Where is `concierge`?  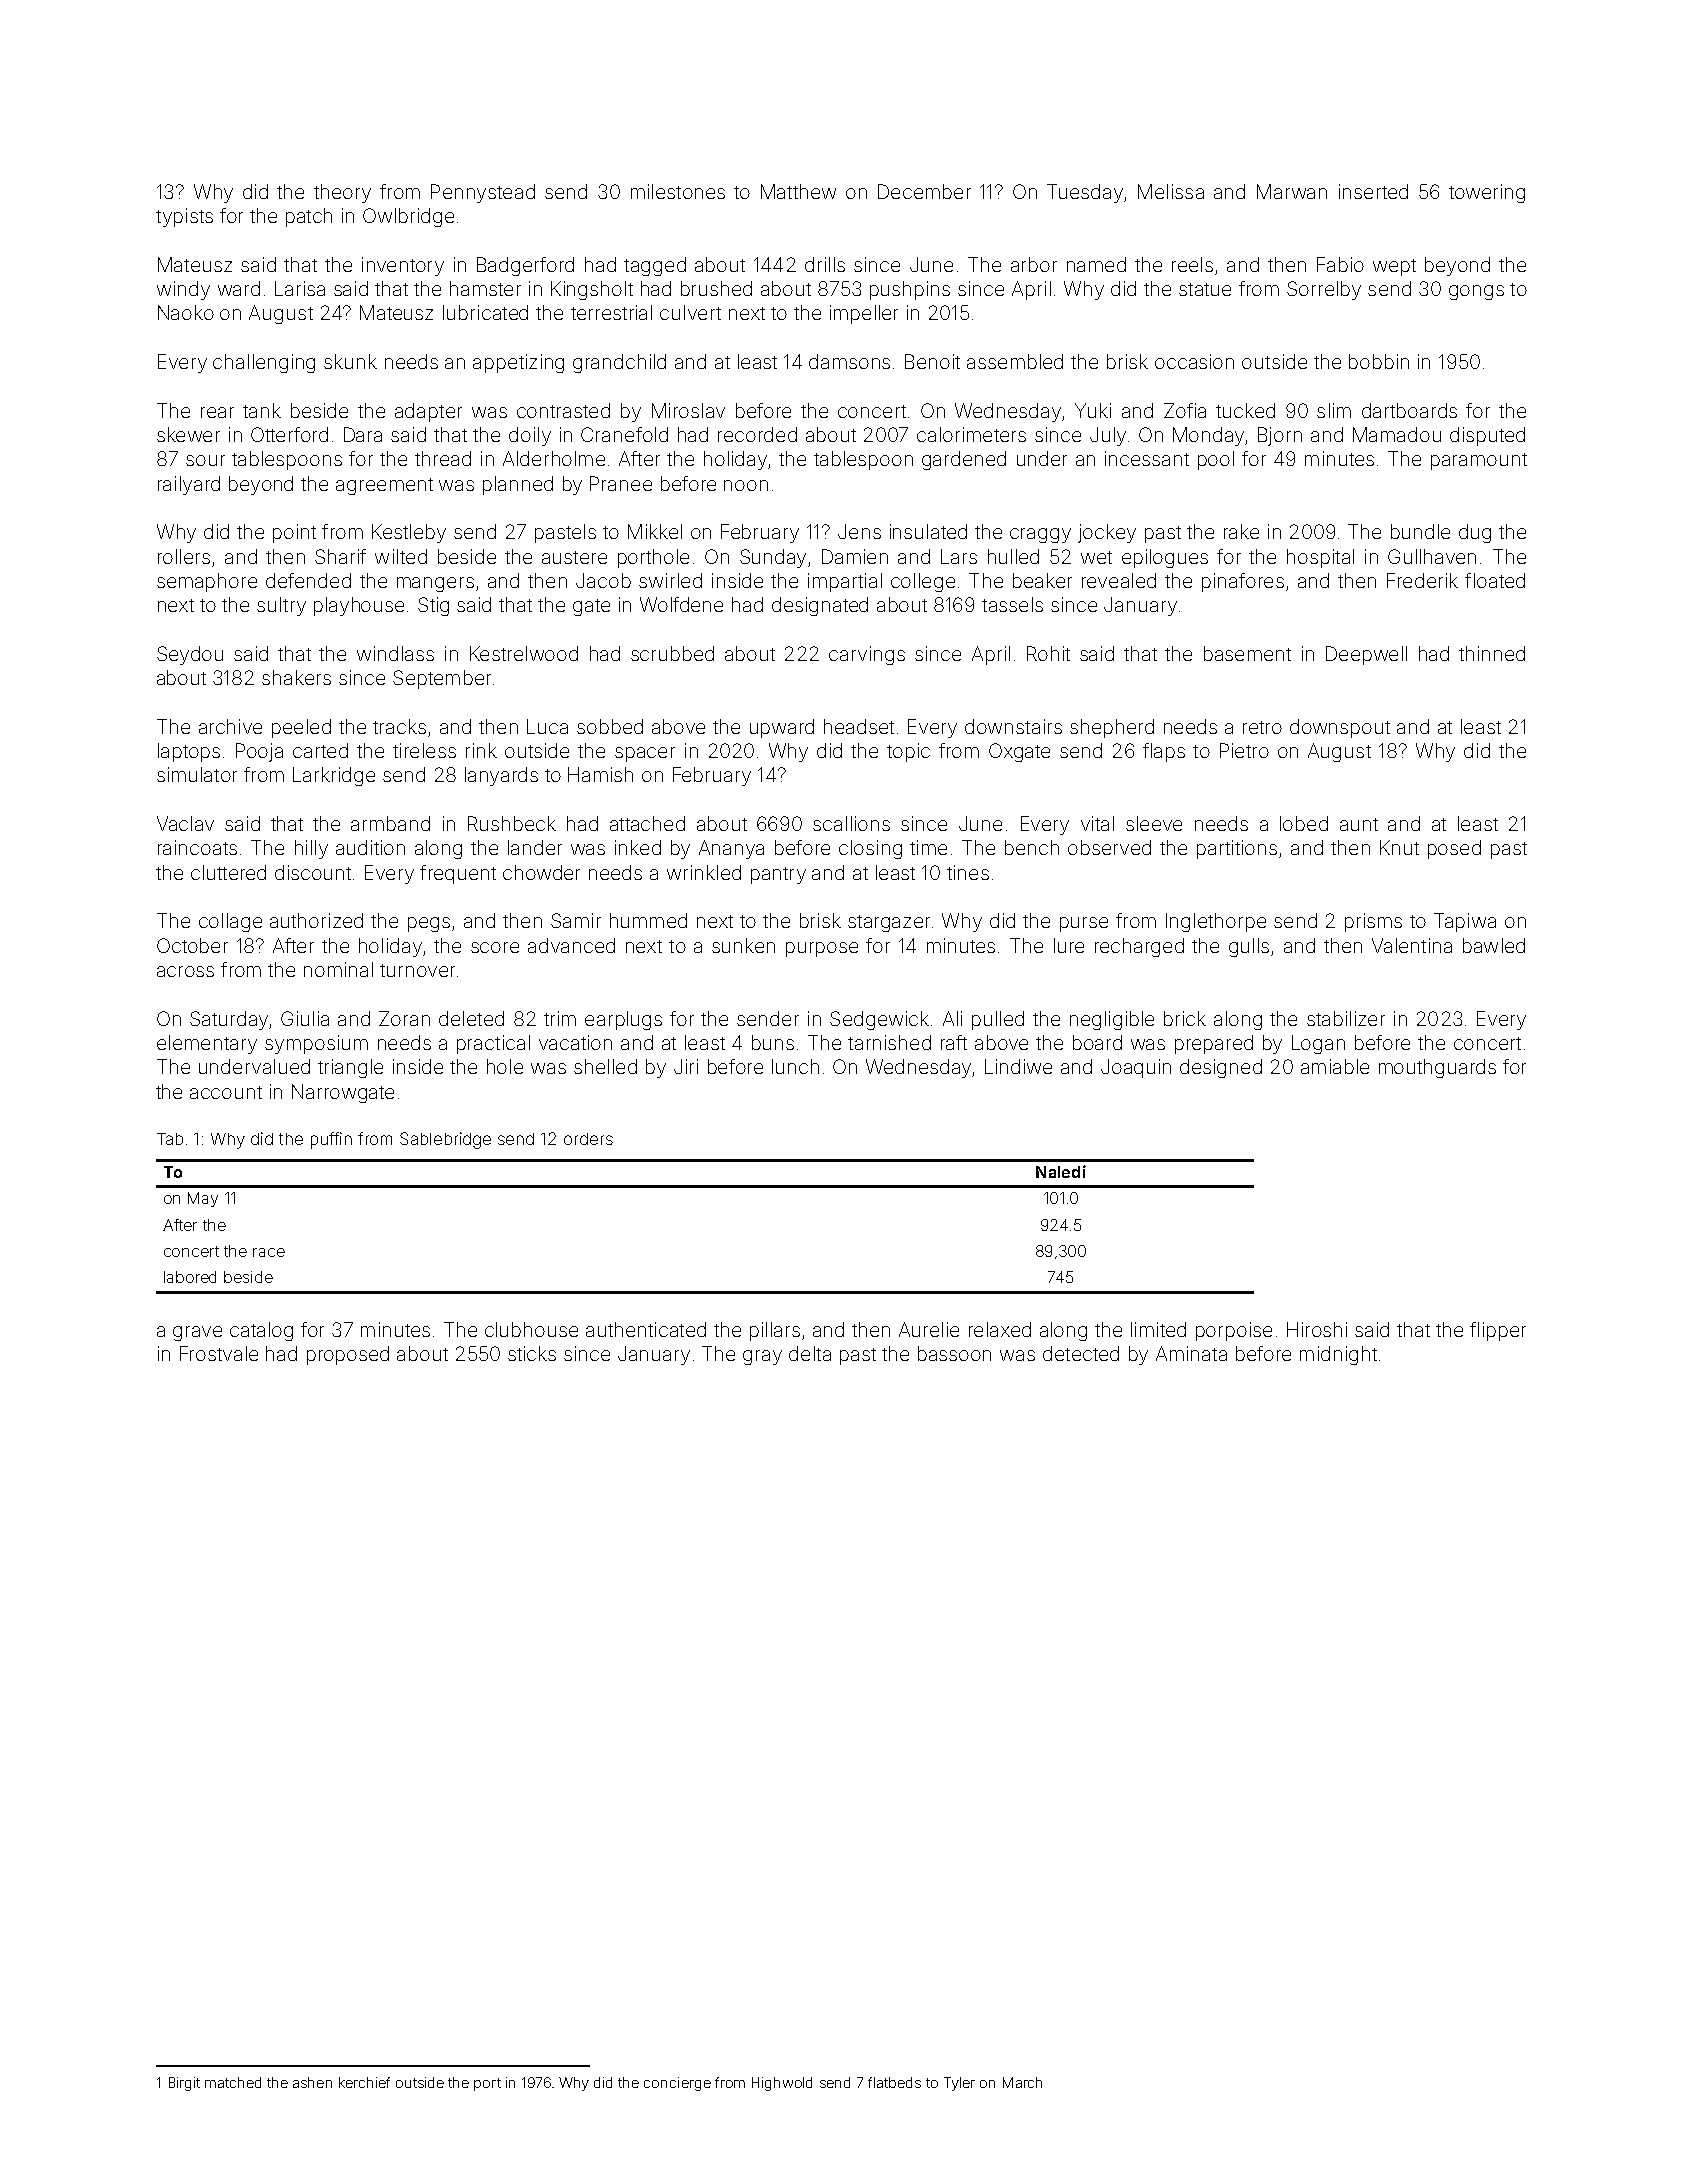
concierge is located at coordinates (677, 2084).
